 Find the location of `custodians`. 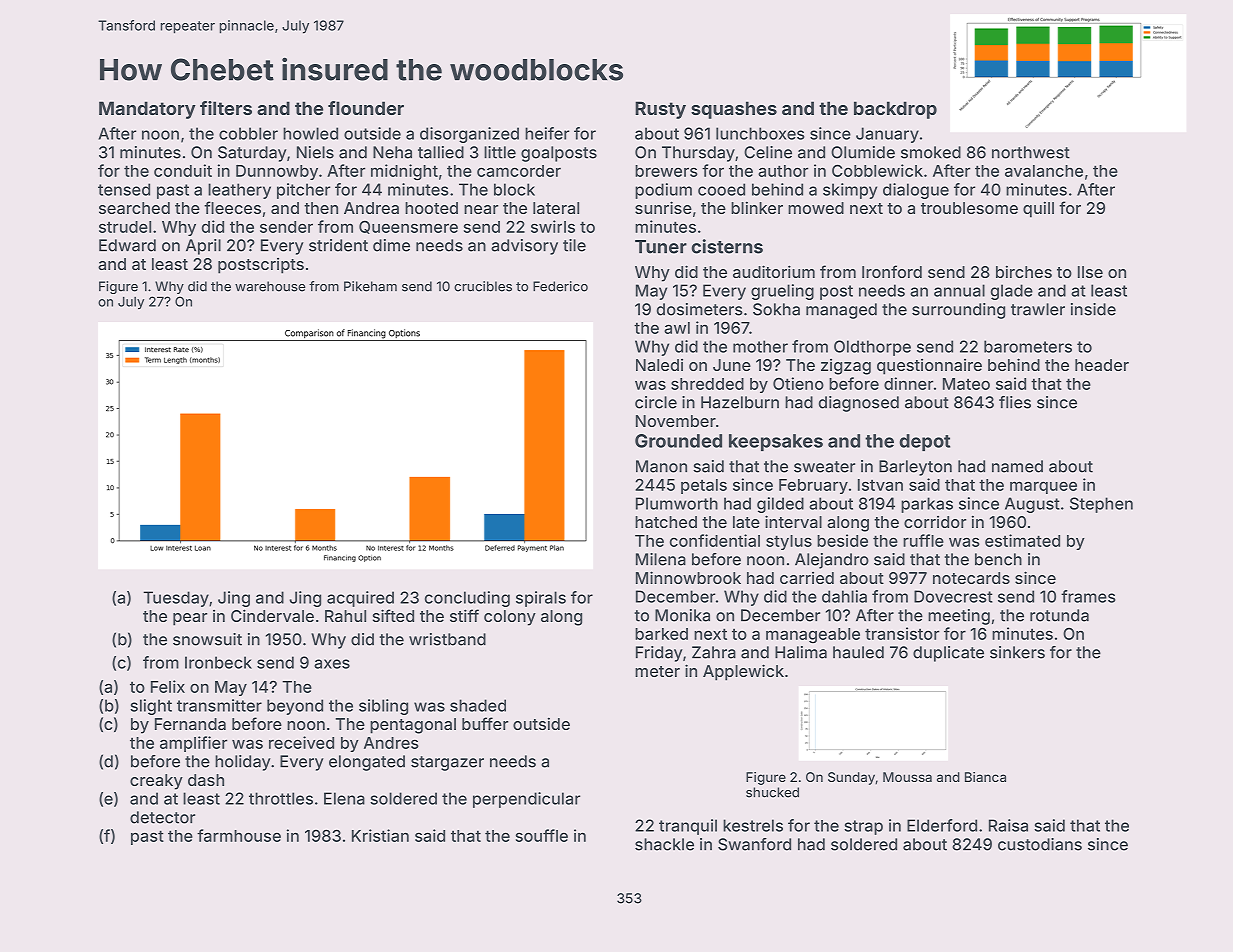

custodians is located at coordinates (1040, 844).
